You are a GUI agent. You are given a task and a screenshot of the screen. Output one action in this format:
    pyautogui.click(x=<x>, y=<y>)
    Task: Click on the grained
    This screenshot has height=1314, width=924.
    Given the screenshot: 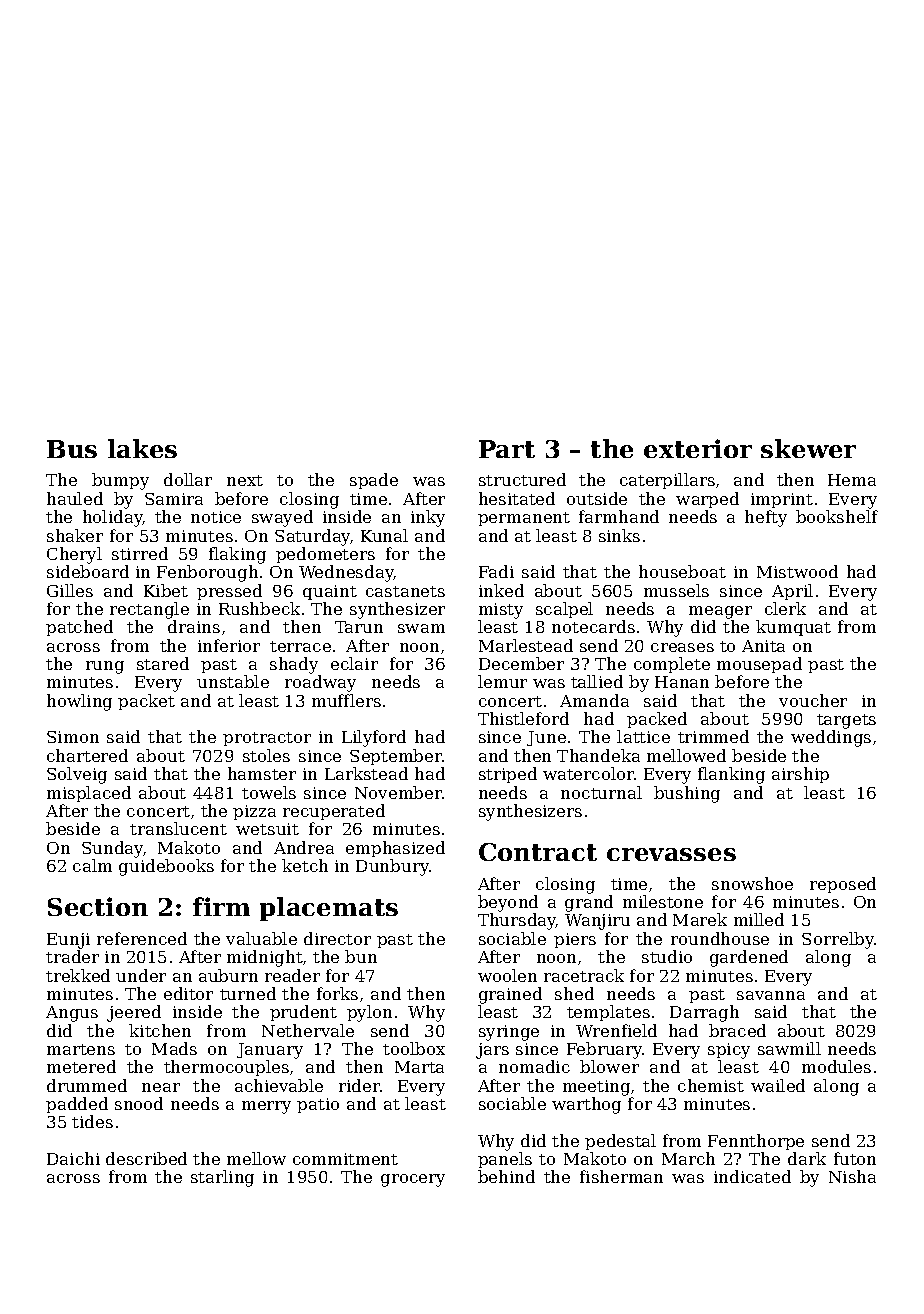 What is the action you would take?
    pyautogui.click(x=510, y=995)
